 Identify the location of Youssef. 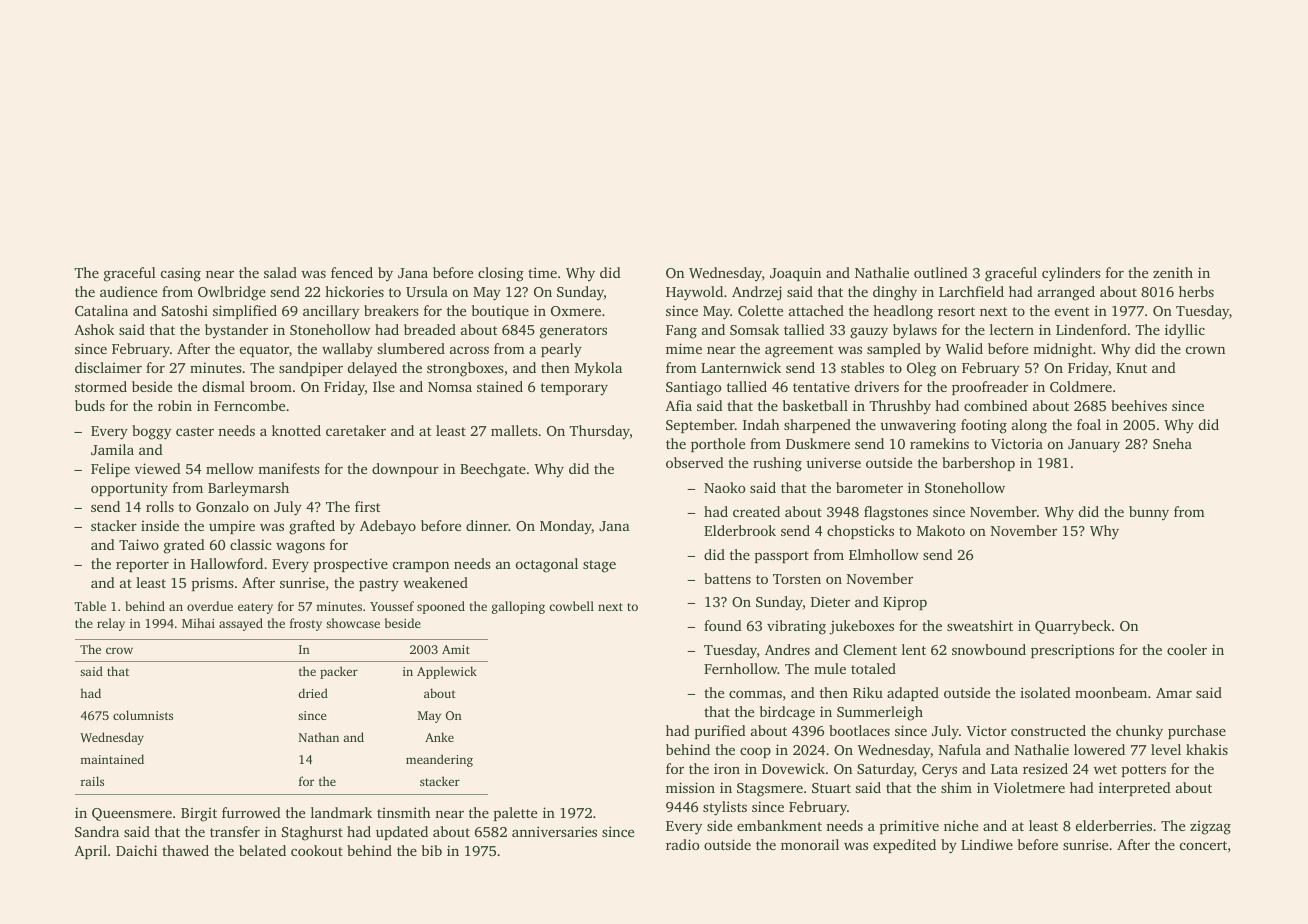
(392, 606).
